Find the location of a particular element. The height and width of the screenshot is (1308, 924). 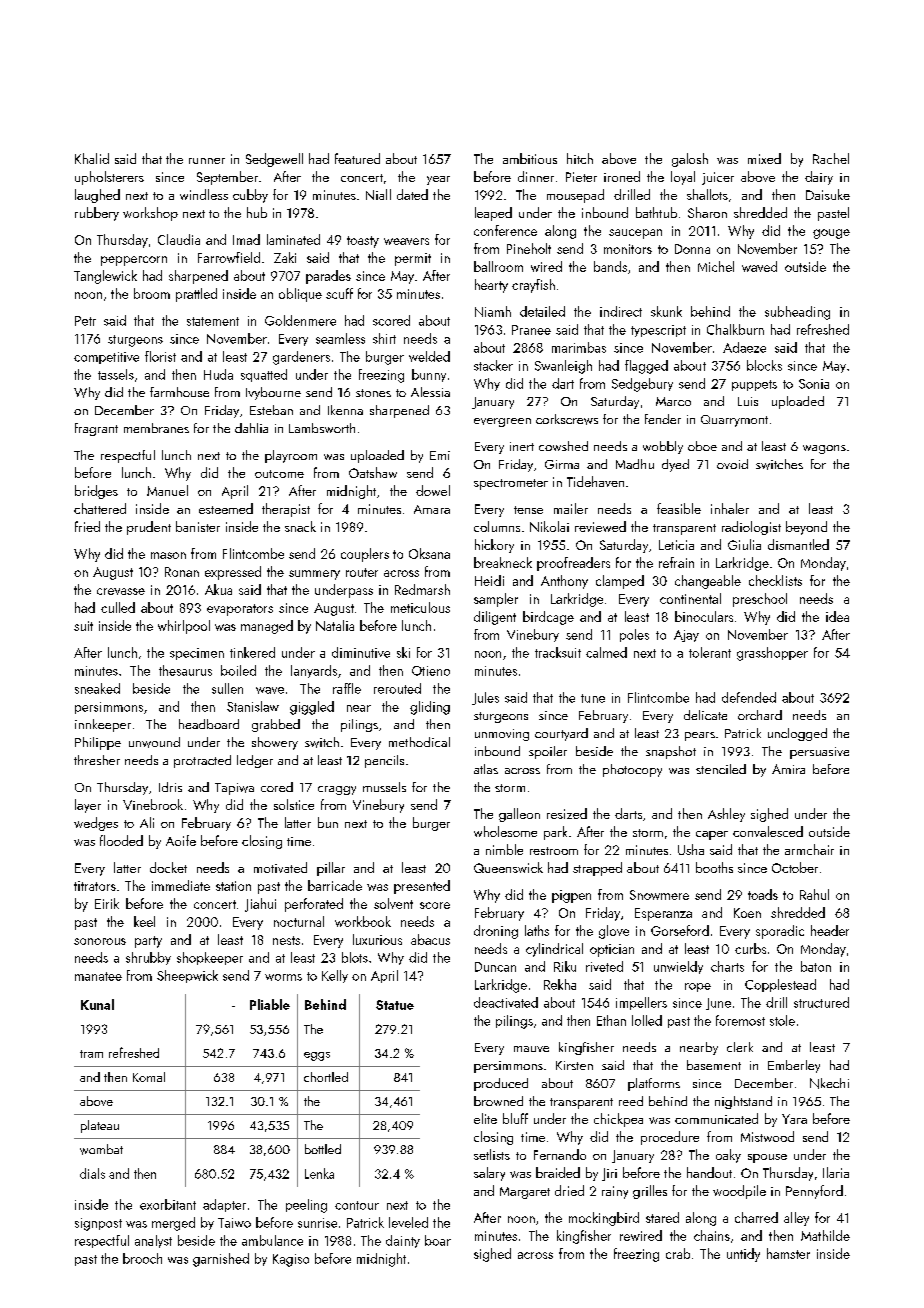

ambulance is located at coordinates (272, 1240).
